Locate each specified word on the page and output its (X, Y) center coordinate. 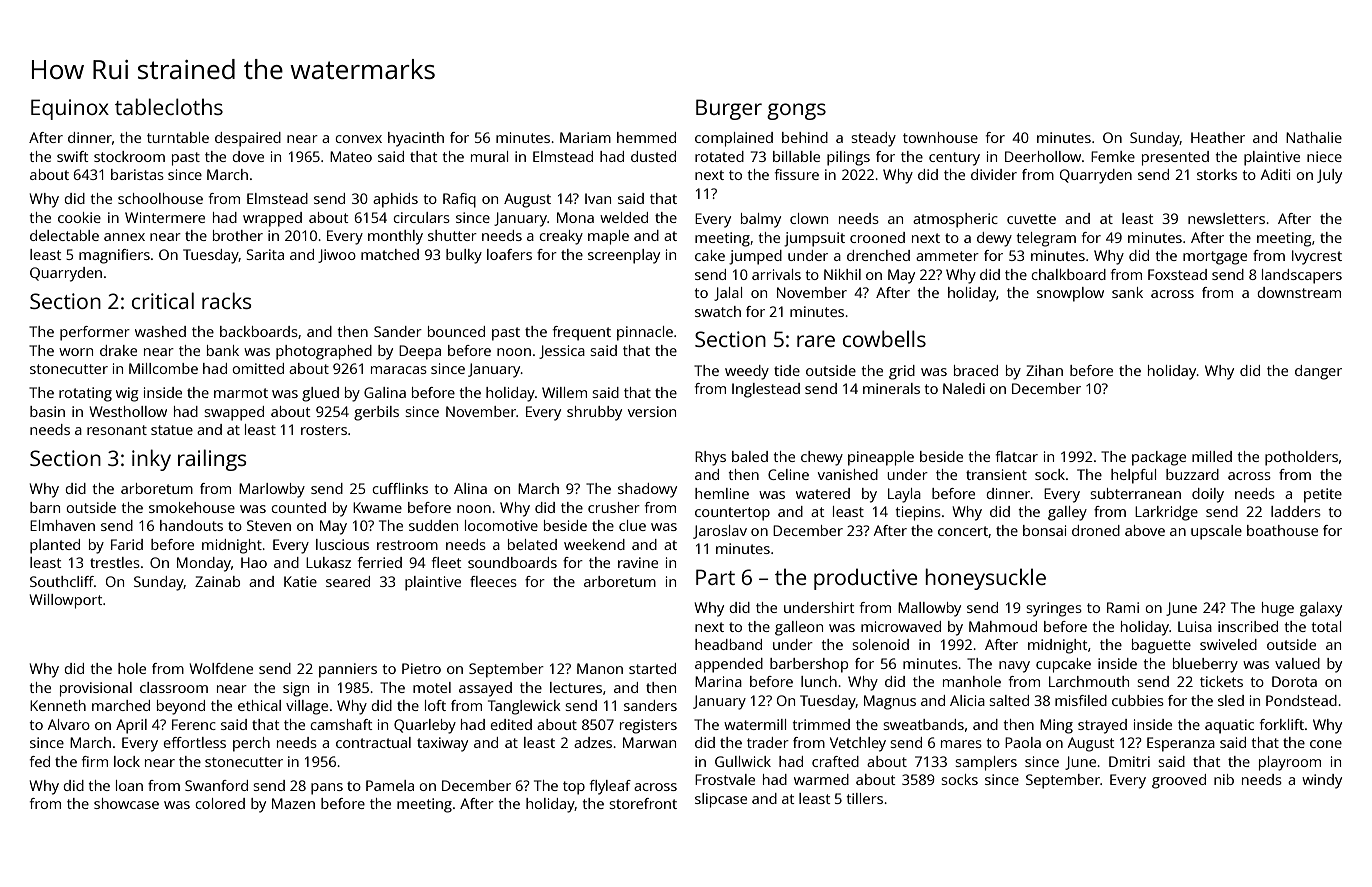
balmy (761, 220)
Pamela (390, 785)
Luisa (1195, 626)
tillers (865, 798)
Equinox (70, 109)
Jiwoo (337, 256)
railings (212, 460)
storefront (643, 803)
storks (1217, 174)
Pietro (421, 668)
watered (823, 493)
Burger (729, 109)
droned (1096, 530)
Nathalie (1314, 137)
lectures (576, 687)
